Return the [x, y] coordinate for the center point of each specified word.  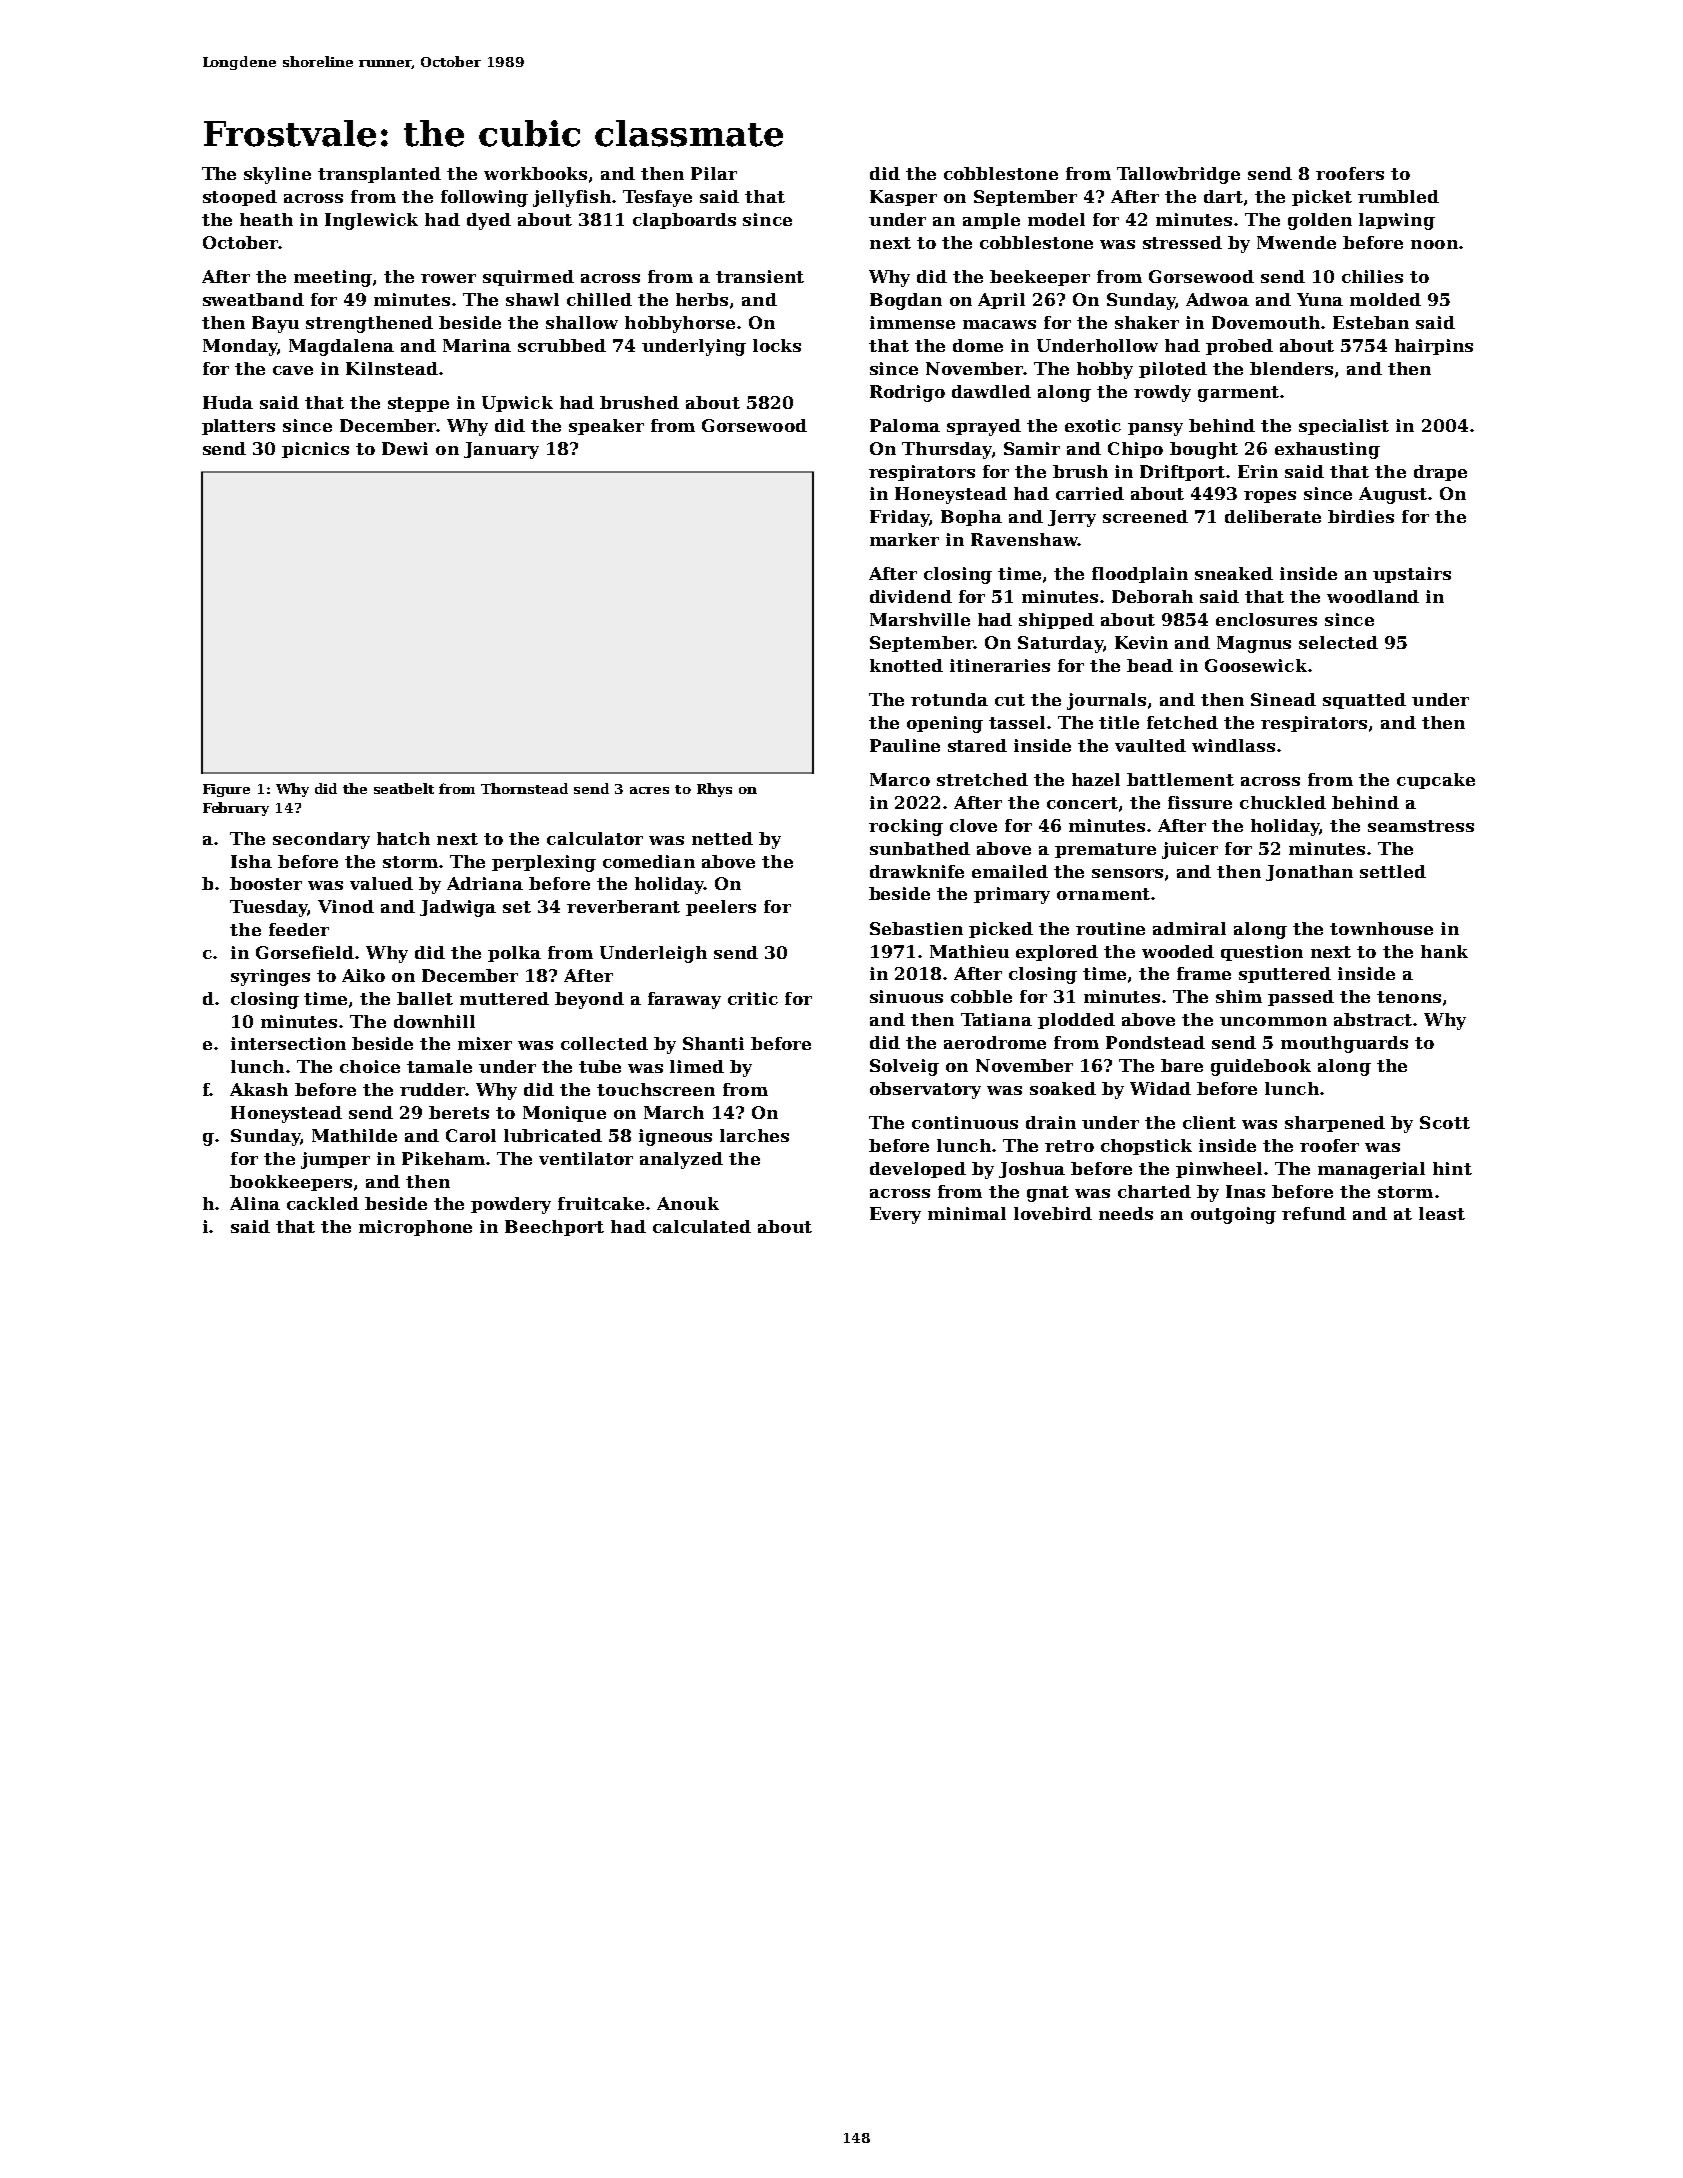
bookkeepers [291, 1183]
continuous [965, 1122]
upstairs [1412, 575]
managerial [1371, 1170]
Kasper [903, 198]
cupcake [1436, 781]
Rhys [714, 790]
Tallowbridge [1178, 175]
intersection [288, 1043]
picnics [315, 450]
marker [904, 539]
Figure [226, 790]
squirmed [528, 278]
